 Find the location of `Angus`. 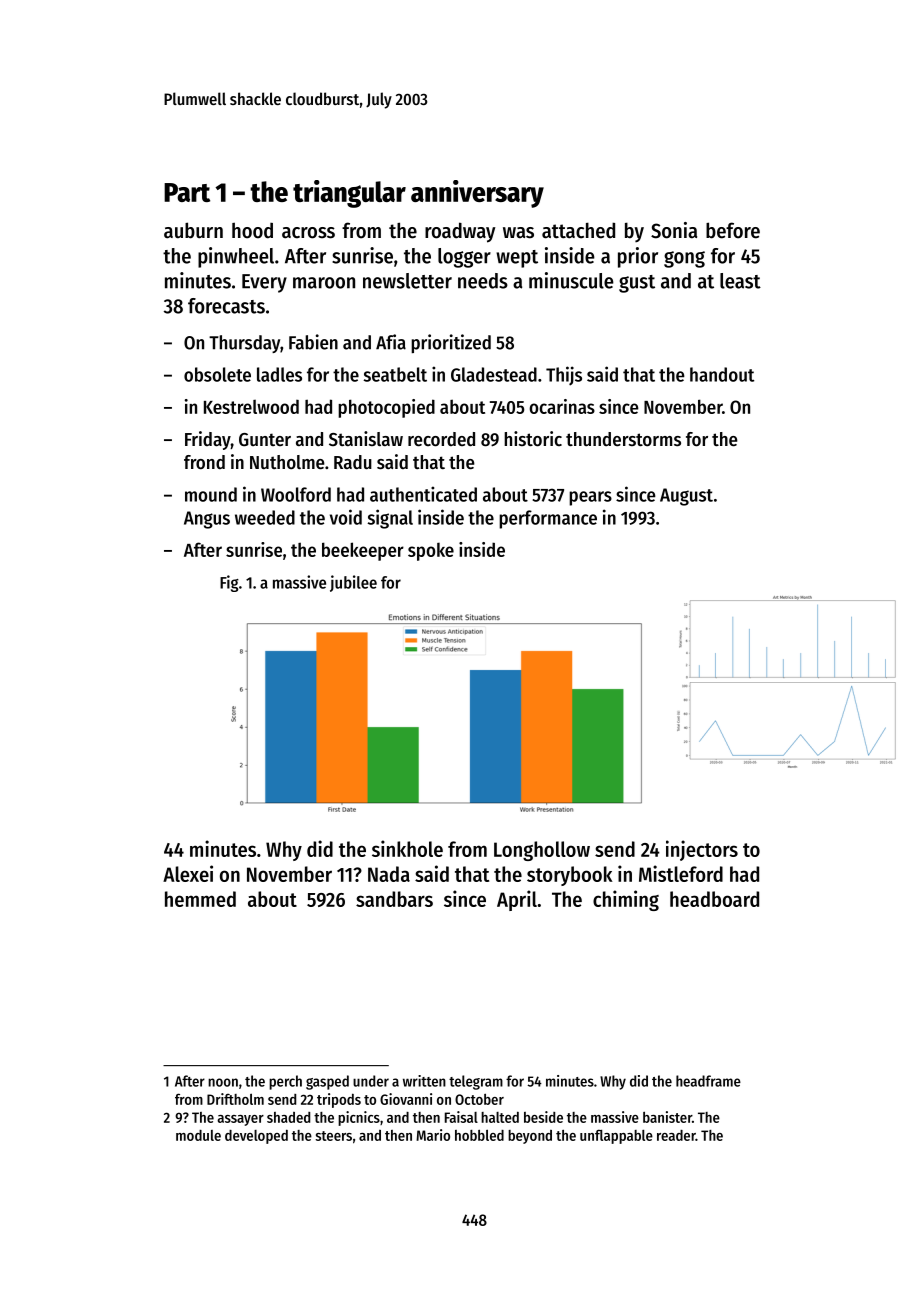

Angus is located at coordinates (207, 520).
